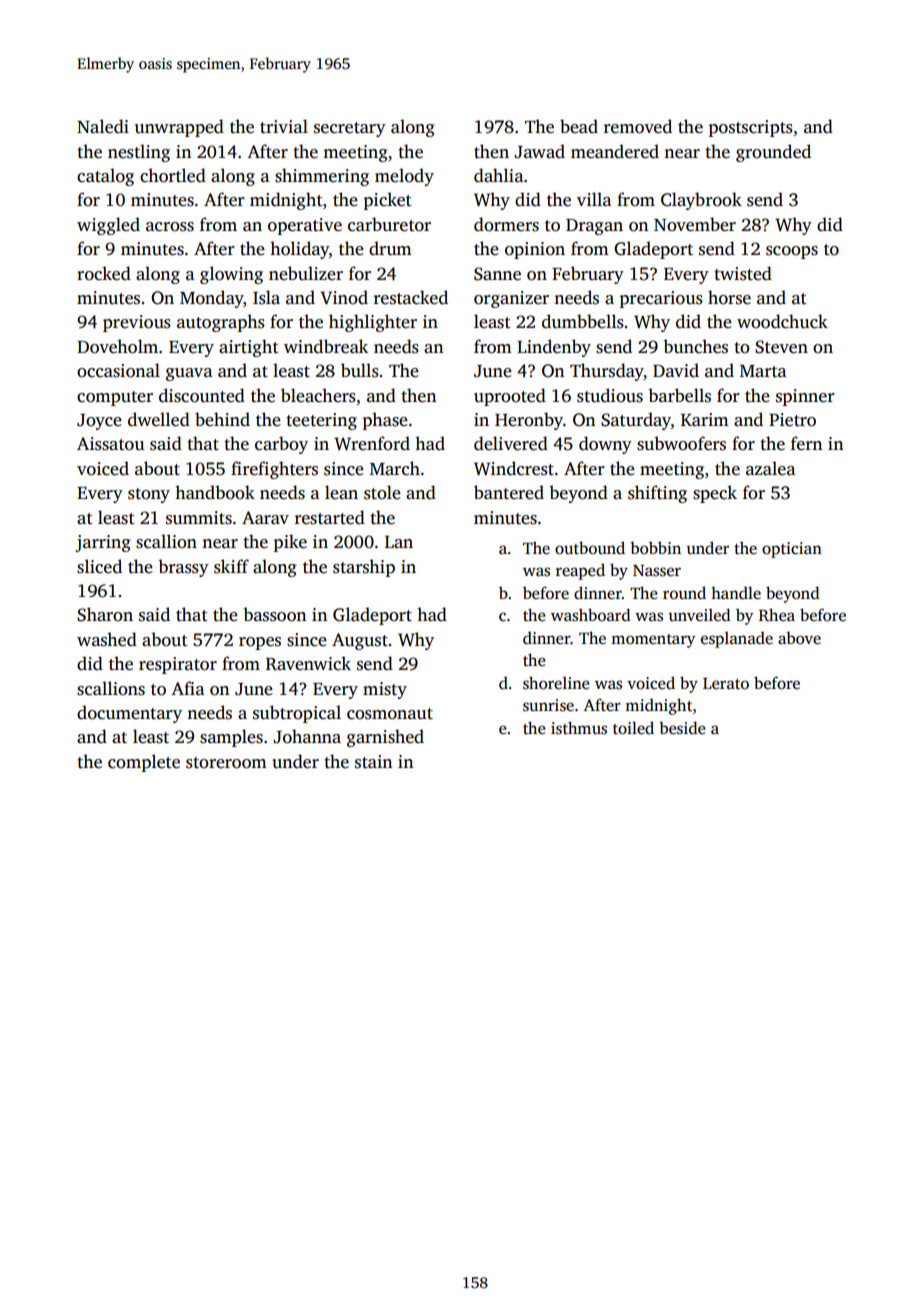 The image size is (924, 1314). What do you see at coordinates (360, 370) in the image?
I see `bulls` at bounding box center [360, 370].
